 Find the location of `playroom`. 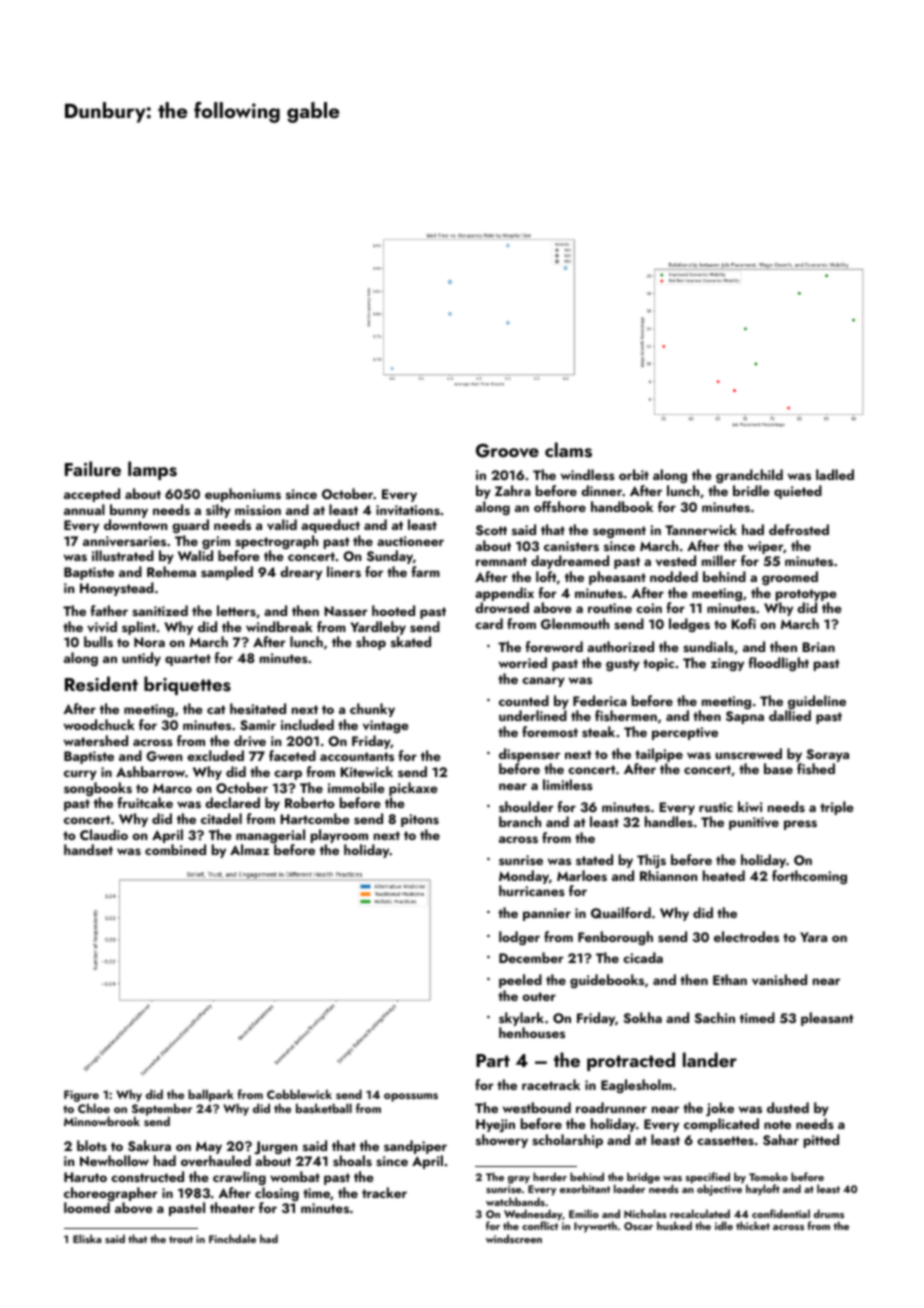

playroom is located at coordinates (339, 836).
